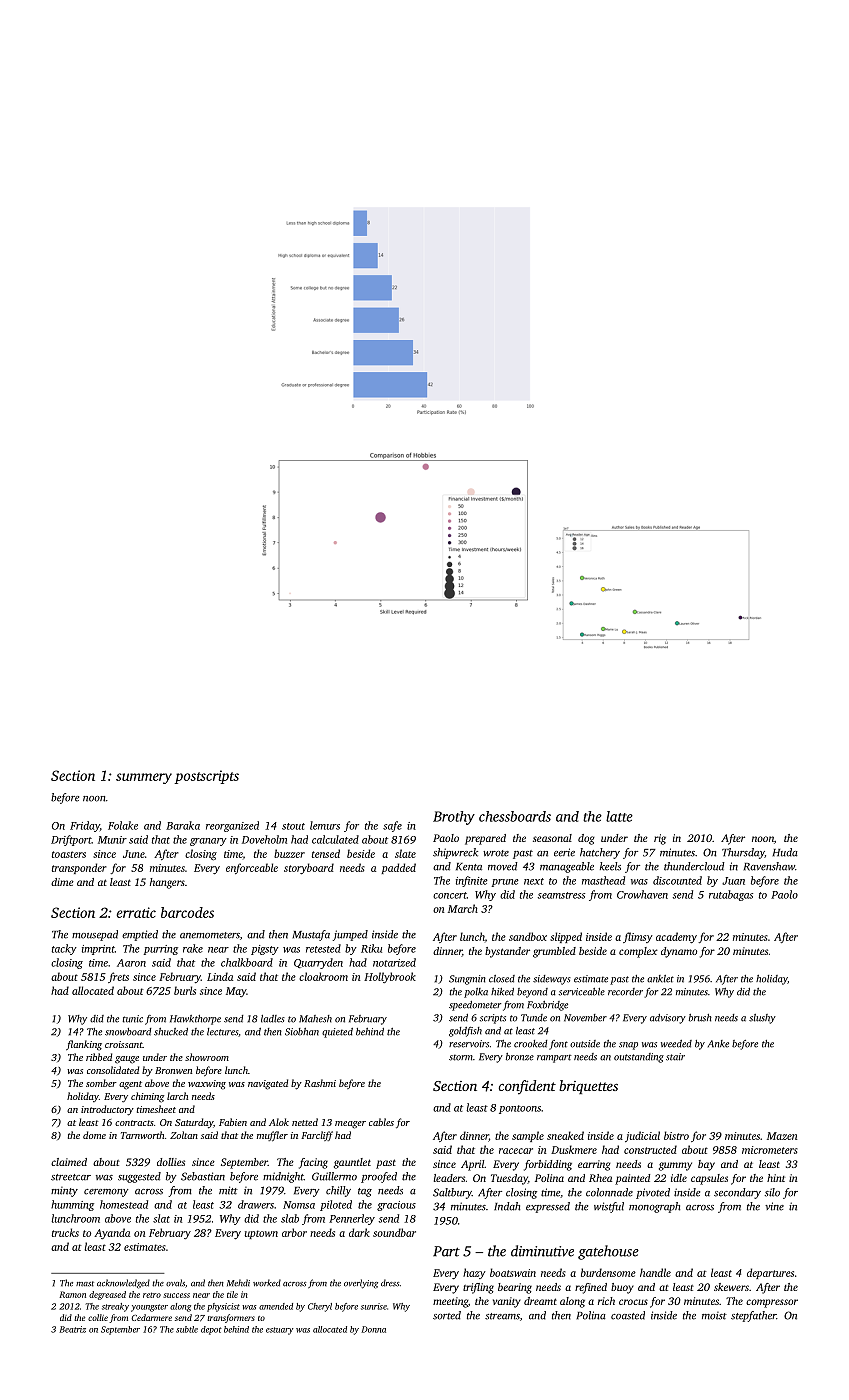 Image resolution: width=849 pixels, height=1400 pixels. What do you see at coordinates (660, 979) in the image?
I see `anklet` at bounding box center [660, 979].
